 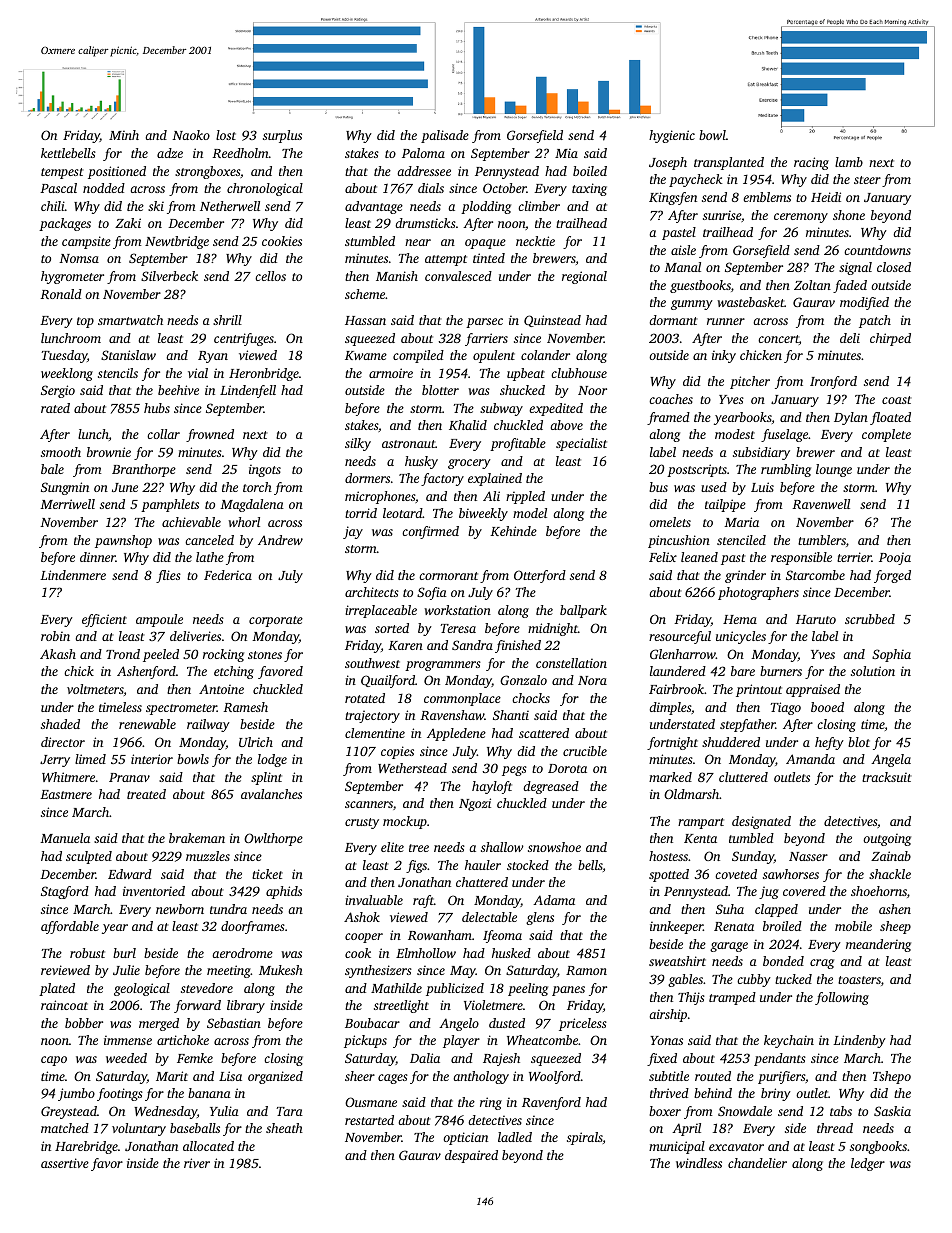 What do you see at coordinates (95, 689) in the document?
I see `voltmeters` at bounding box center [95, 689].
